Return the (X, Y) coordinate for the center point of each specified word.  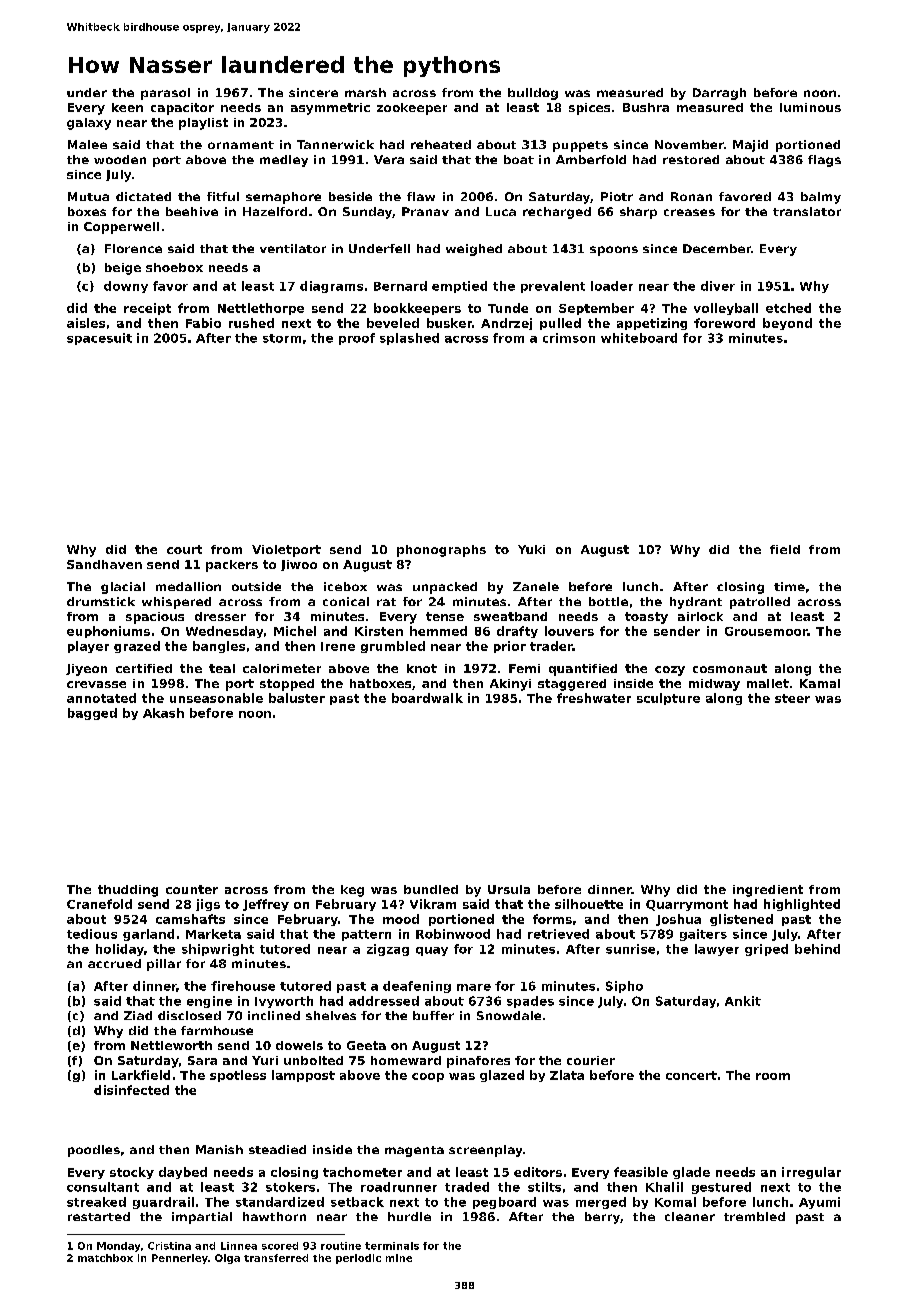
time (789, 586)
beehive (192, 211)
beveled (393, 323)
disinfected (131, 1090)
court (184, 549)
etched (788, 308)
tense (445, 616)
